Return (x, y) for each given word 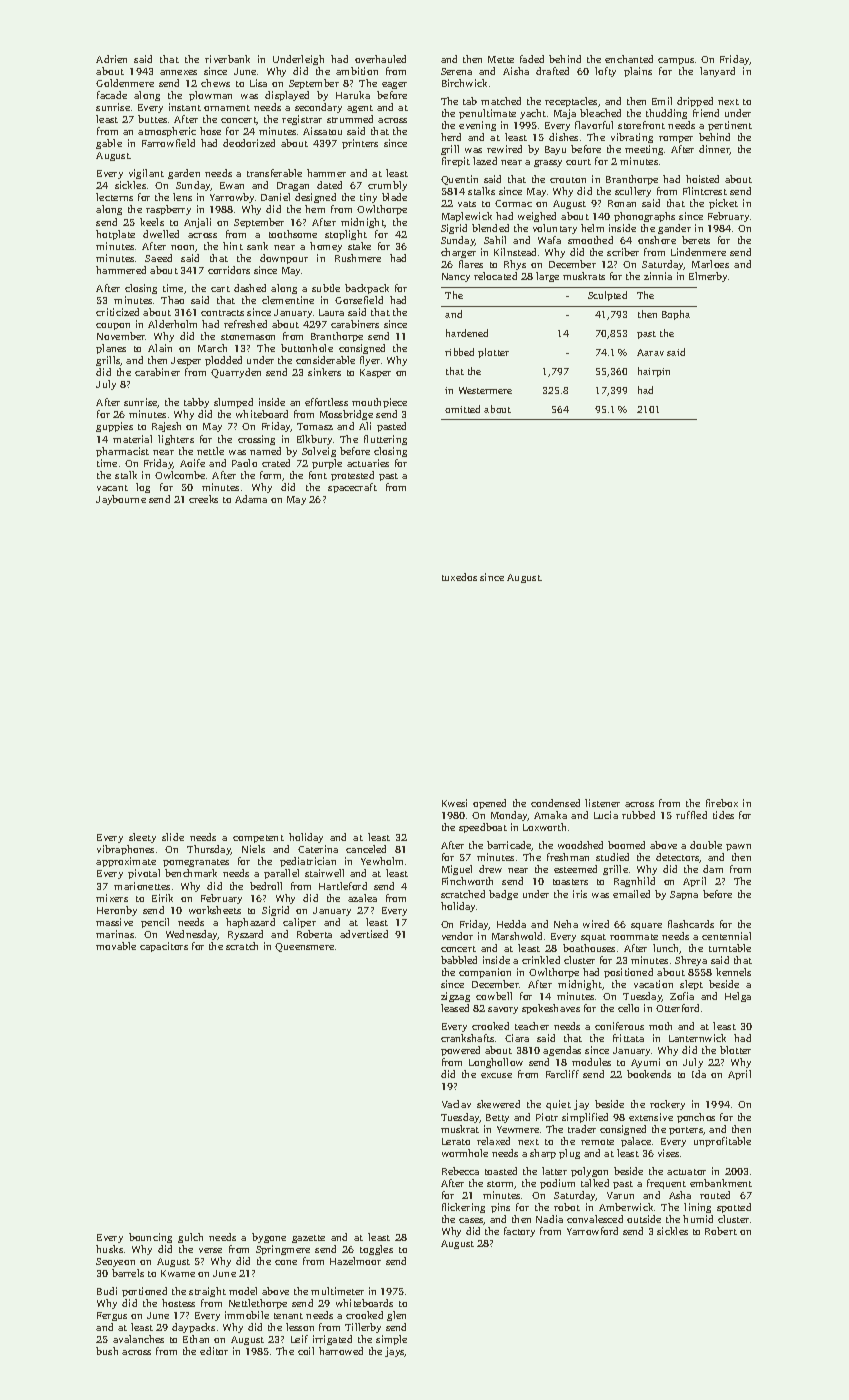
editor (214, 1351)
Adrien (111, 59)
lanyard (717, 72)
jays (395, 1352)
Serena (456, 71)
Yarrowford (592, 1231)
